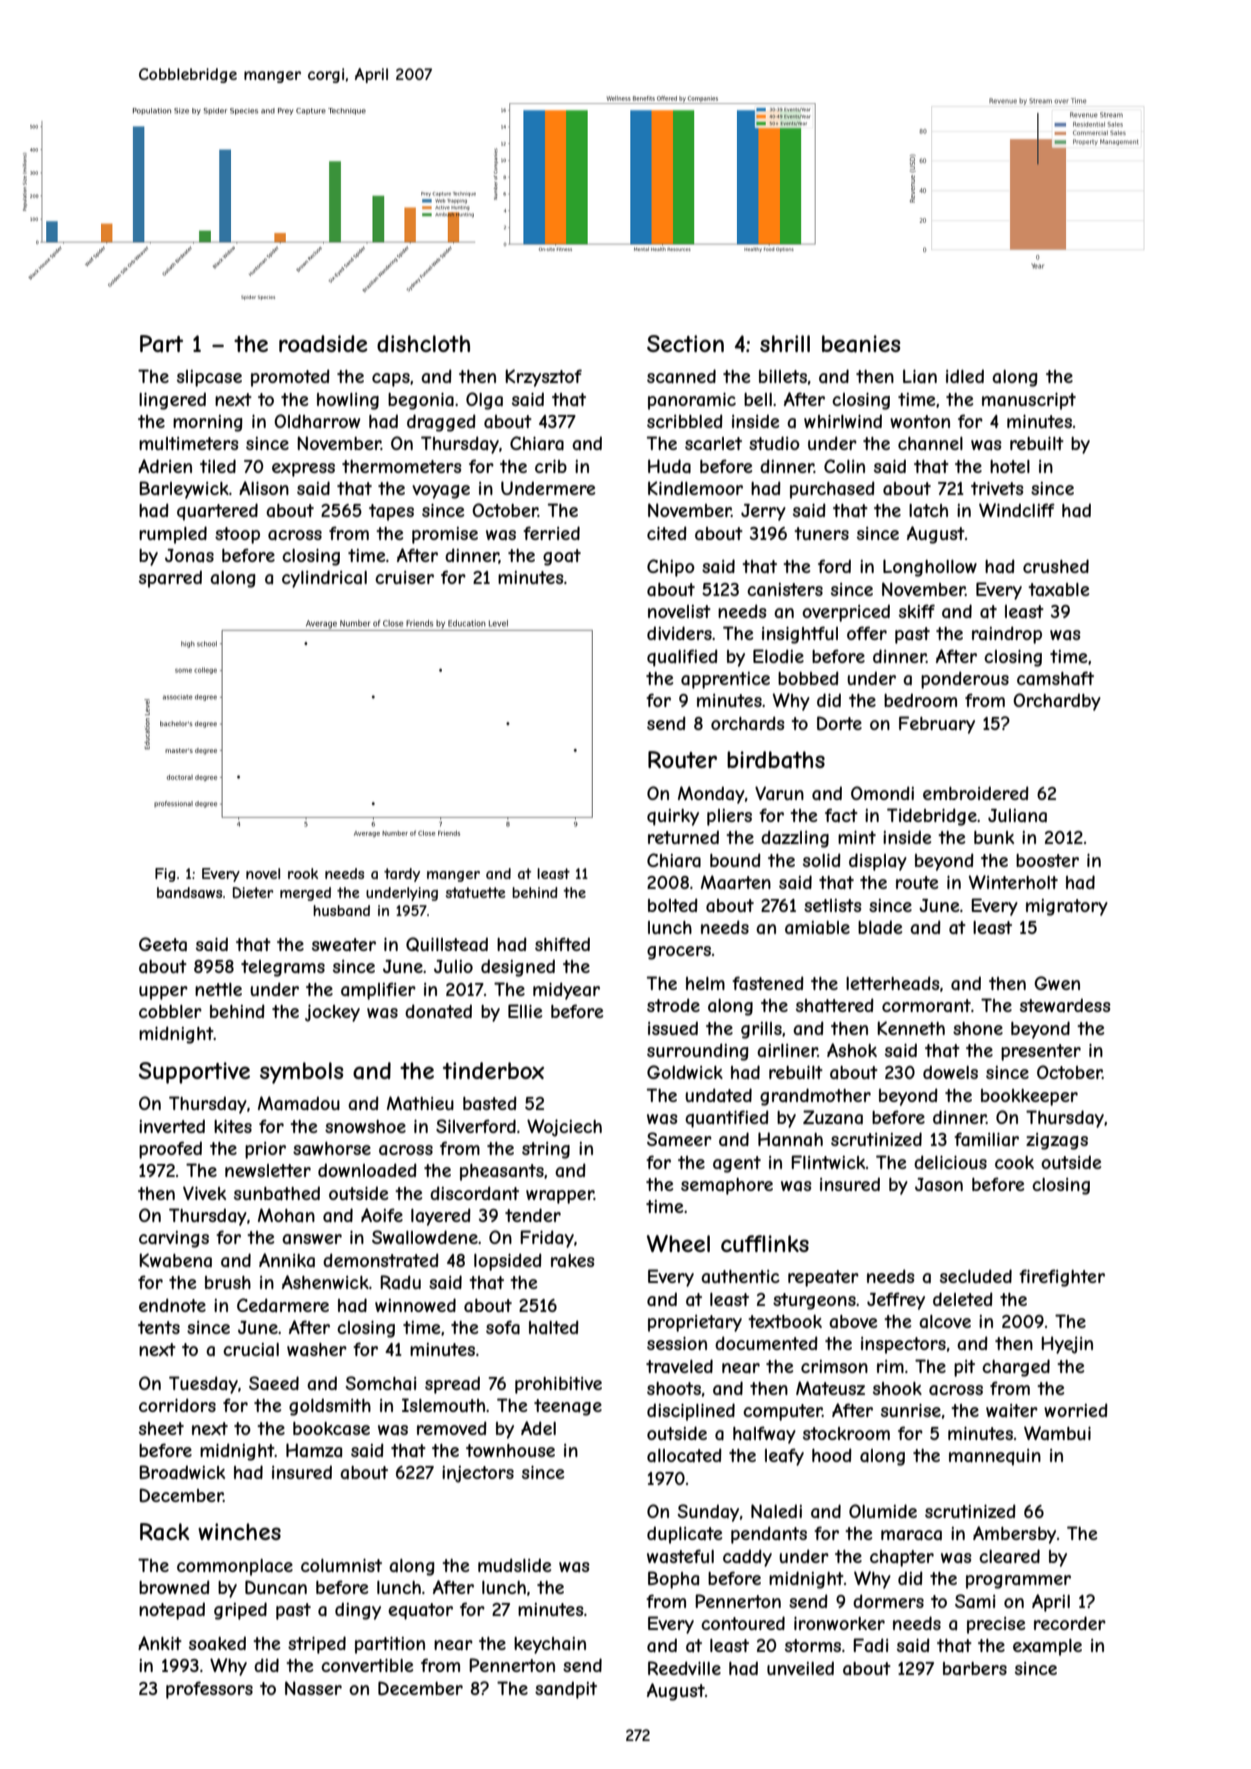 The width and height of the screenshot is (1251, 1769). I want to click on roadside, so click(323, 344).
